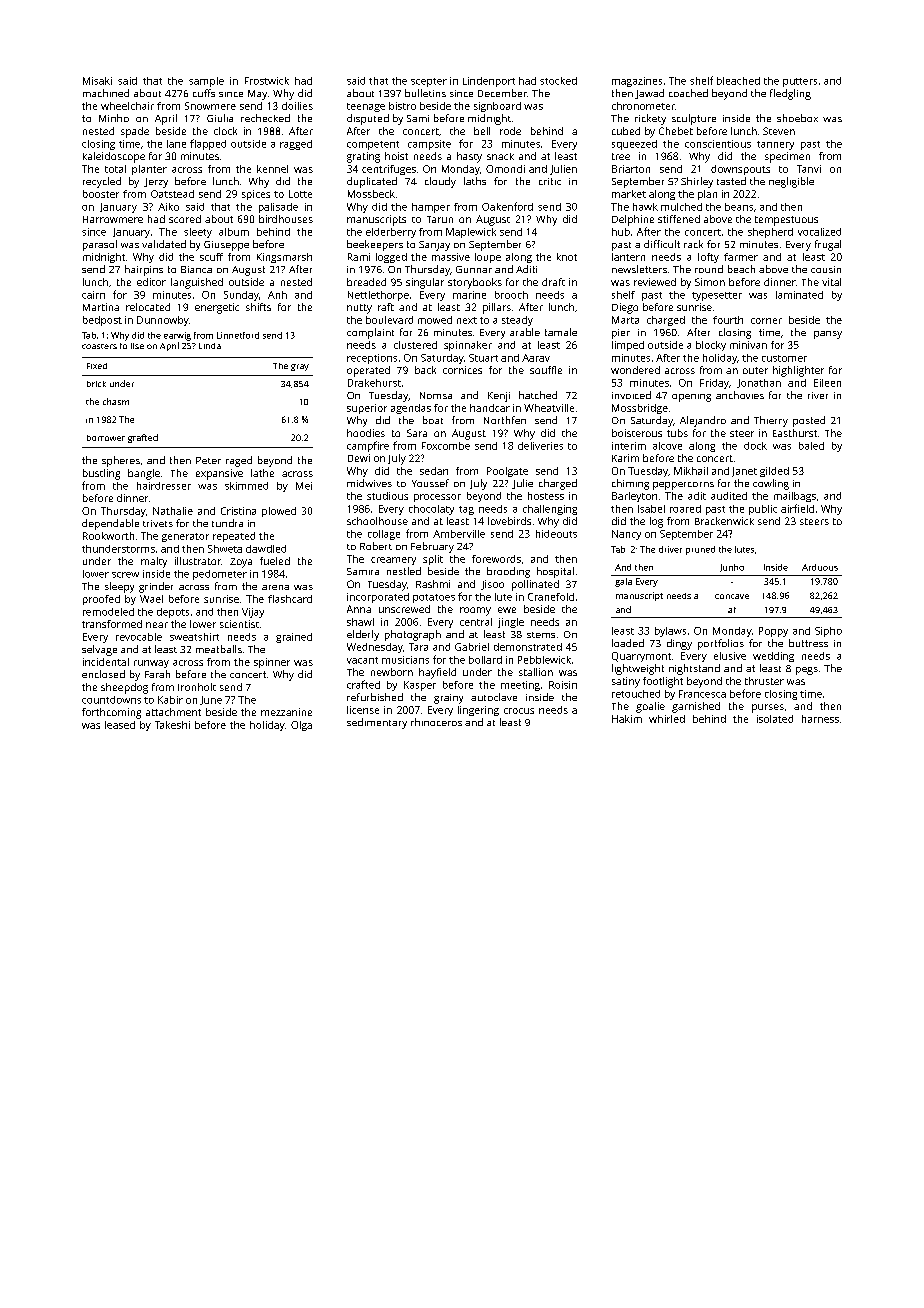 The height and width of the screenshot is (1308, 924). What do you see at coordinates (172, 725) in the screenshot?
I see `Takeshi` at bounding box center [172, 725].
